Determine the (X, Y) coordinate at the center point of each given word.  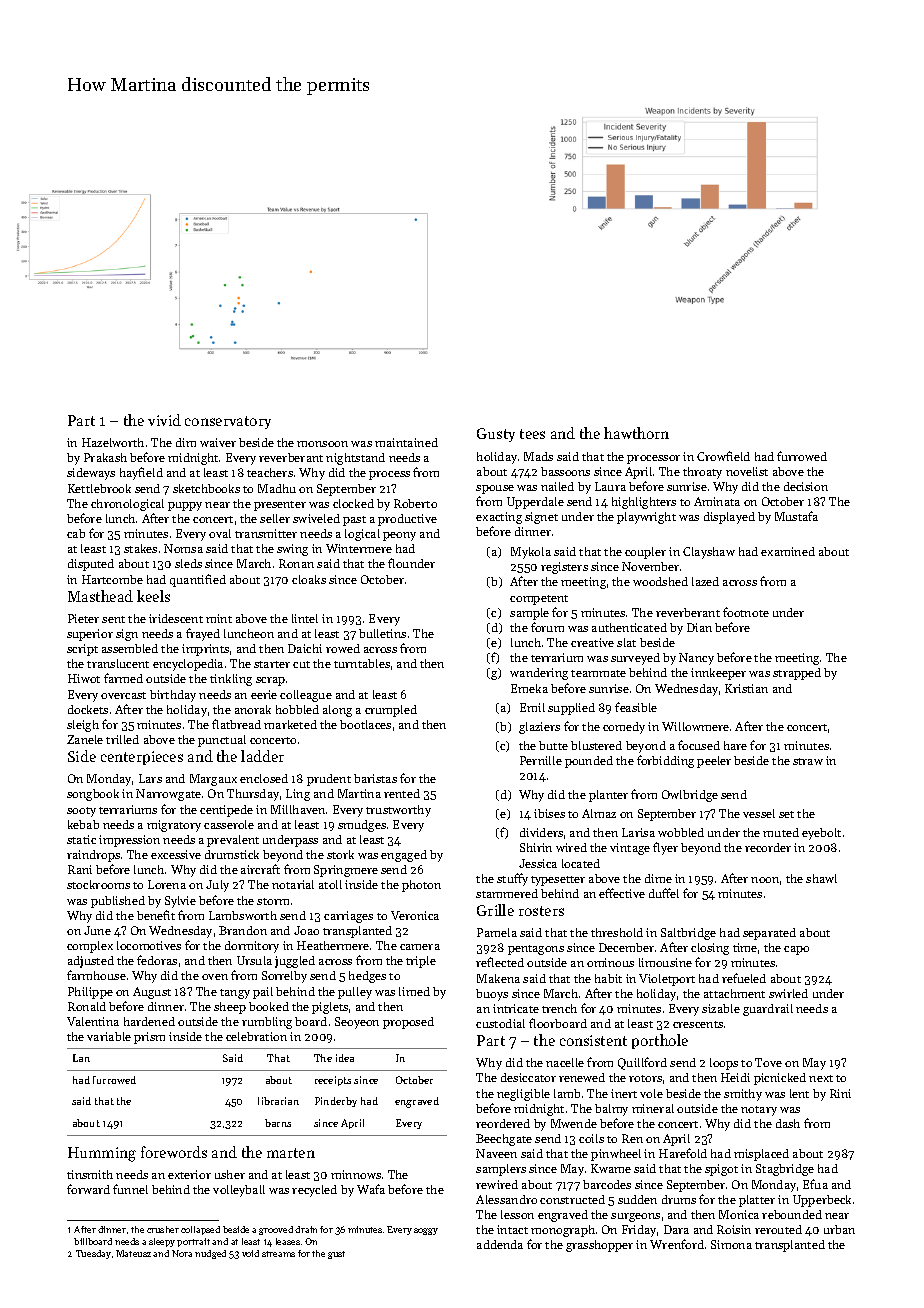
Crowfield (723, 456)
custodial (500, 1023)
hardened (149, 1021)
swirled (788, 993)
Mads (538, 456)
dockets (88, 709)
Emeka (529, 688)
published (118, 902)
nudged (210, 1254)
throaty (702, 473)
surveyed (635, 659)
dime (658, 878)
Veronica (415, 915)
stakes (140, 548)
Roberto (415, 503)
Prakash (105, 457)
